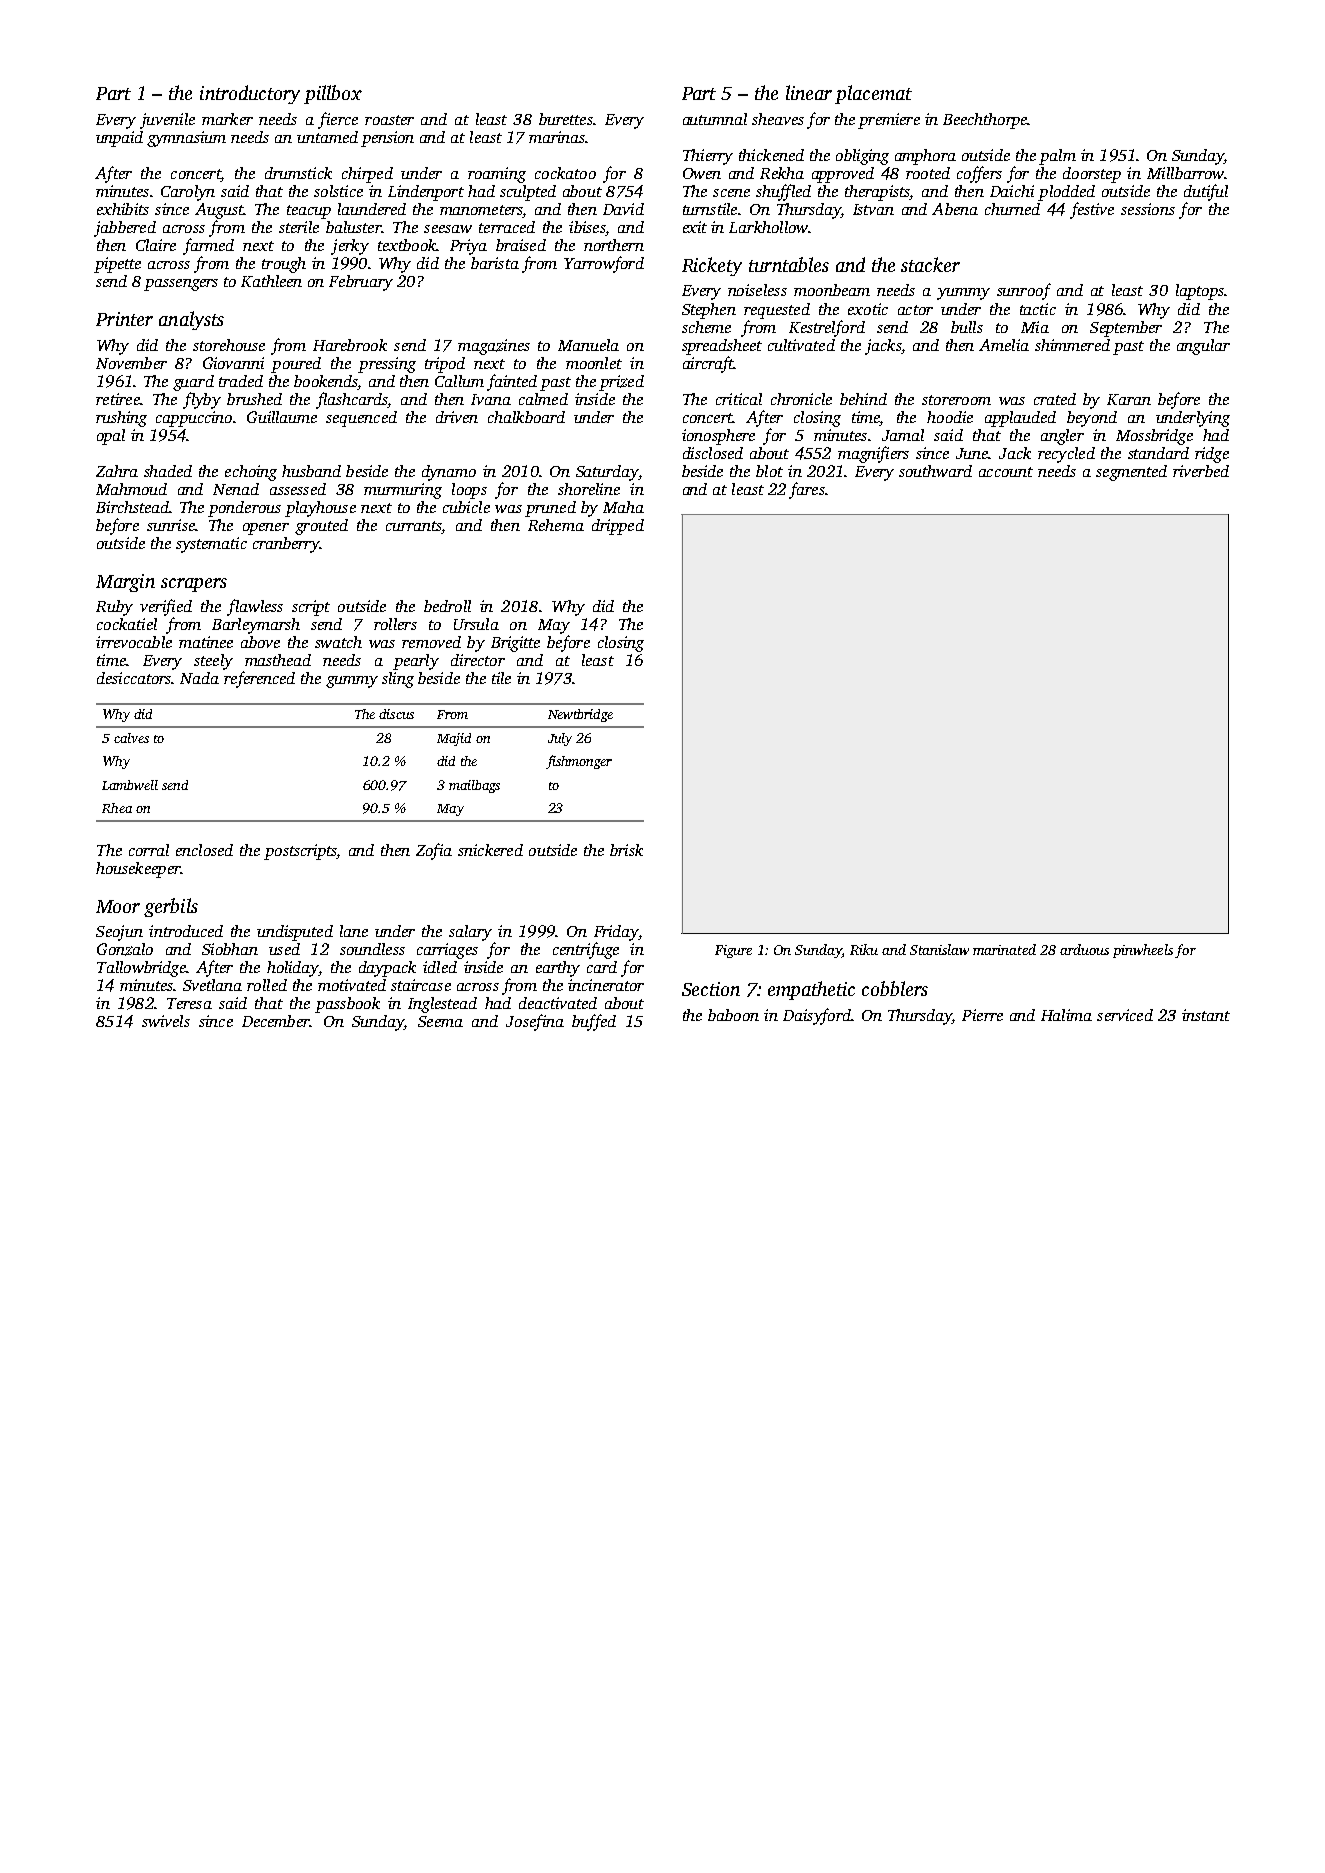  Describe the element at coordinates (623, 209) in the screenshot. I see `David` at that location.
